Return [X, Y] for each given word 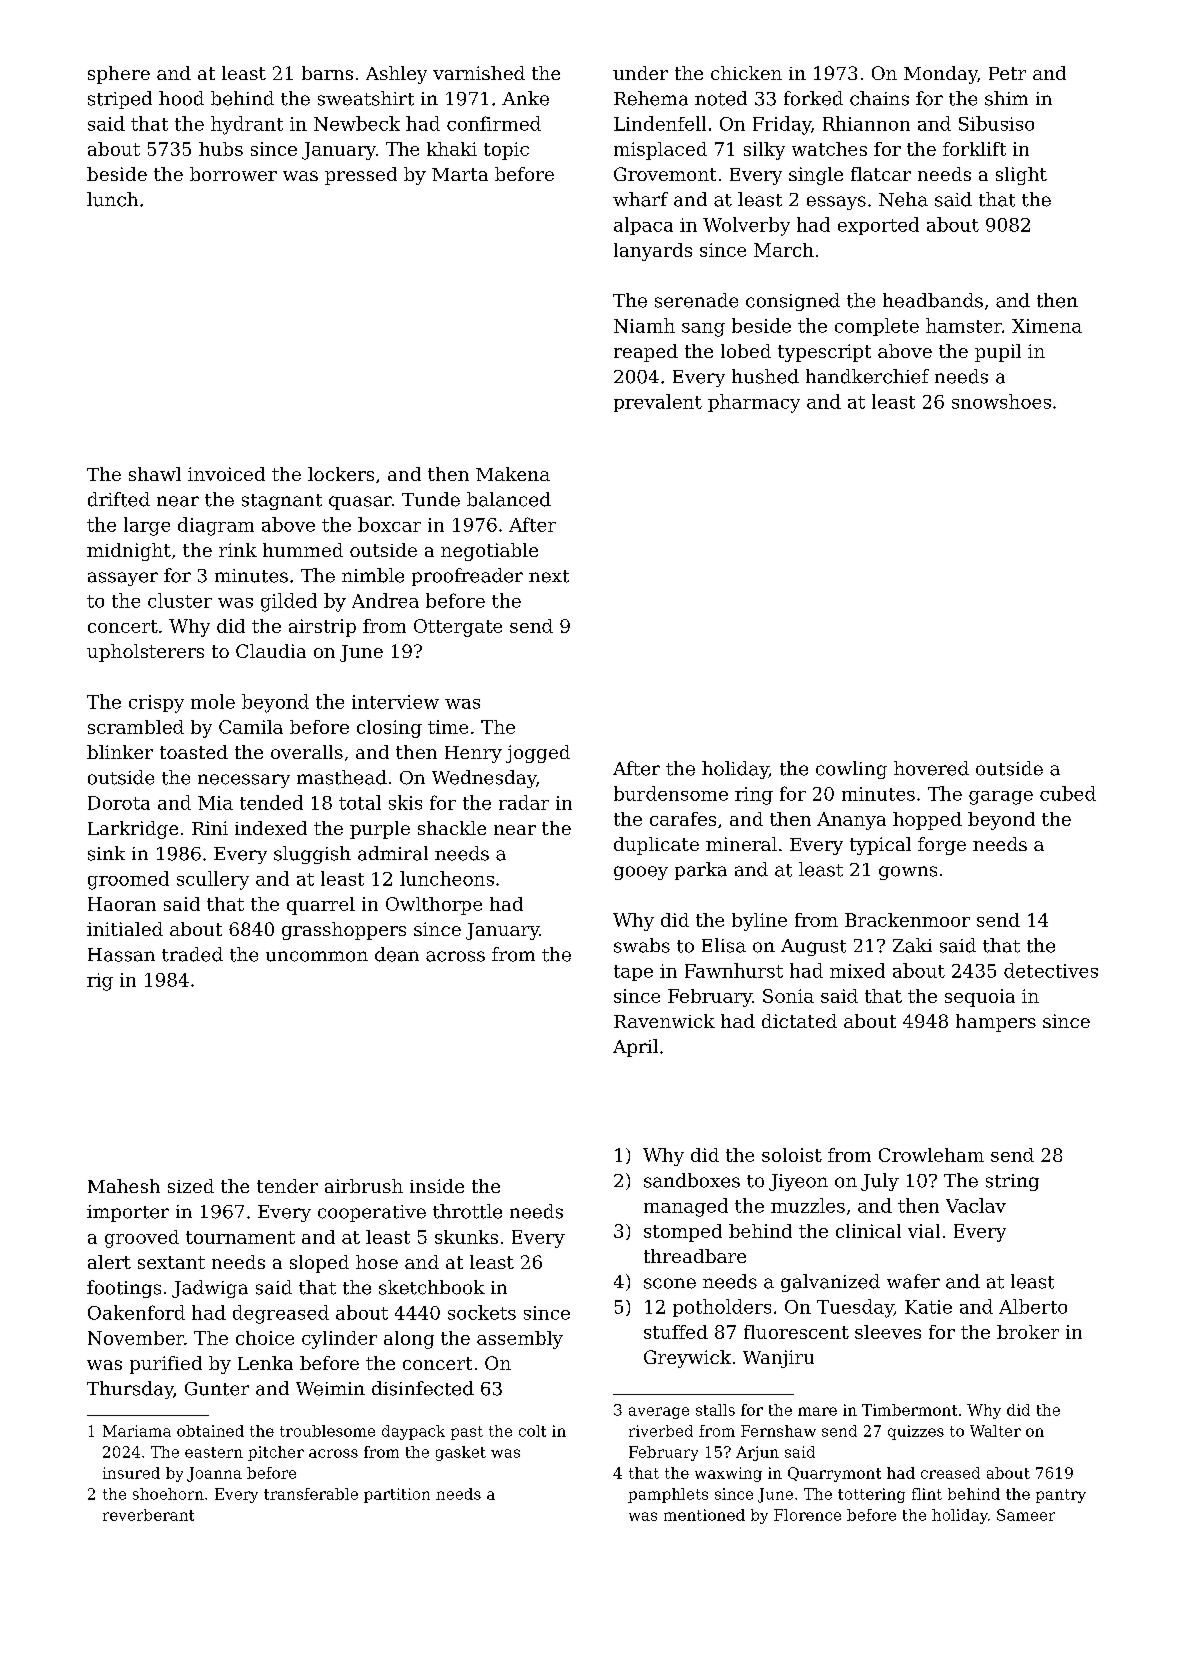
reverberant [148, 1515]
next [549, 576]
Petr [1007, 73]
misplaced [660, 151]
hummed [303, 550]
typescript [824, 353]
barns [327, 73]
